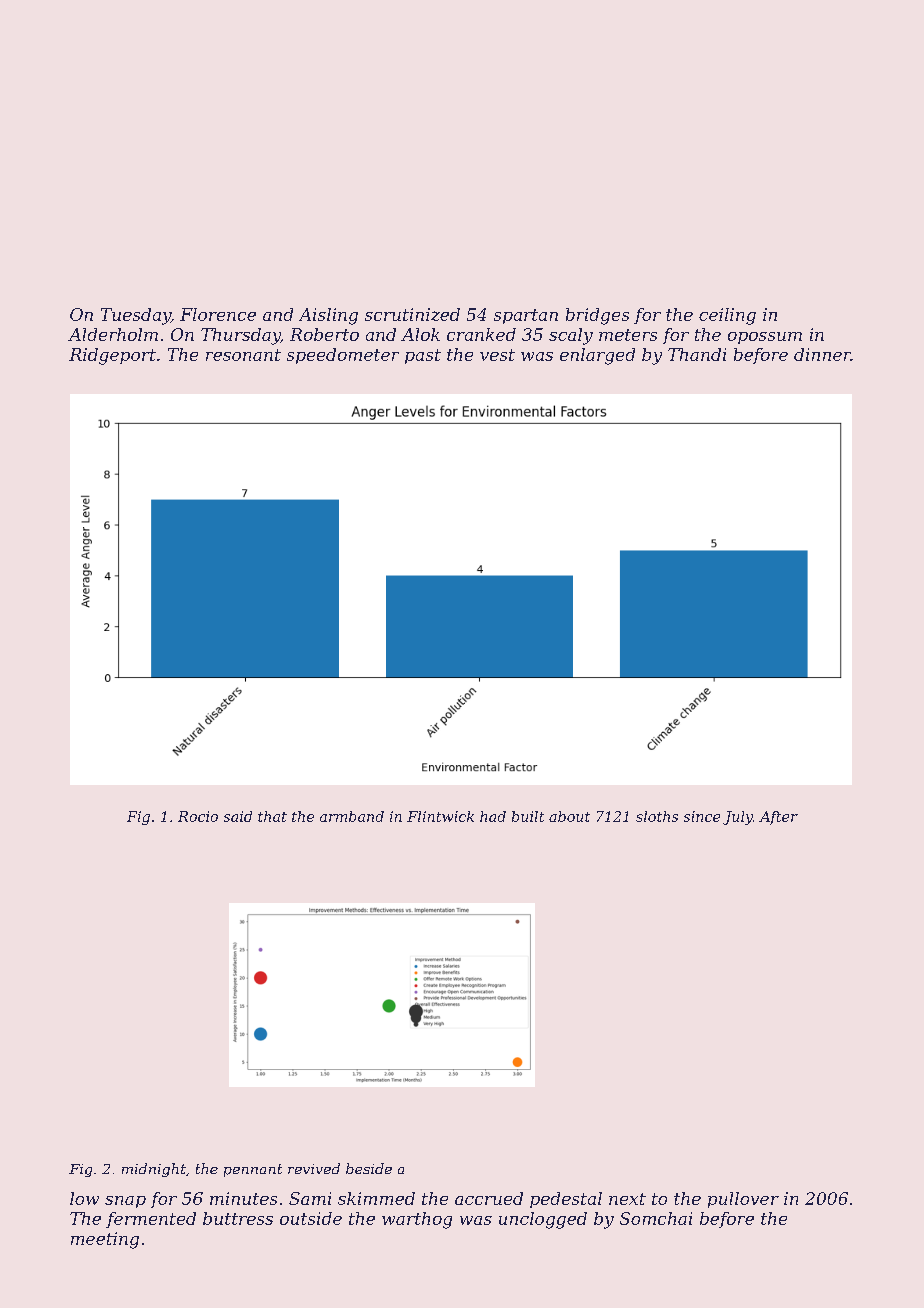 The width and height of the image is (924, 1308). What do you see at coordinates (697, 354) in the image?
I see `Thandi` at bounding box center [697, 354].
